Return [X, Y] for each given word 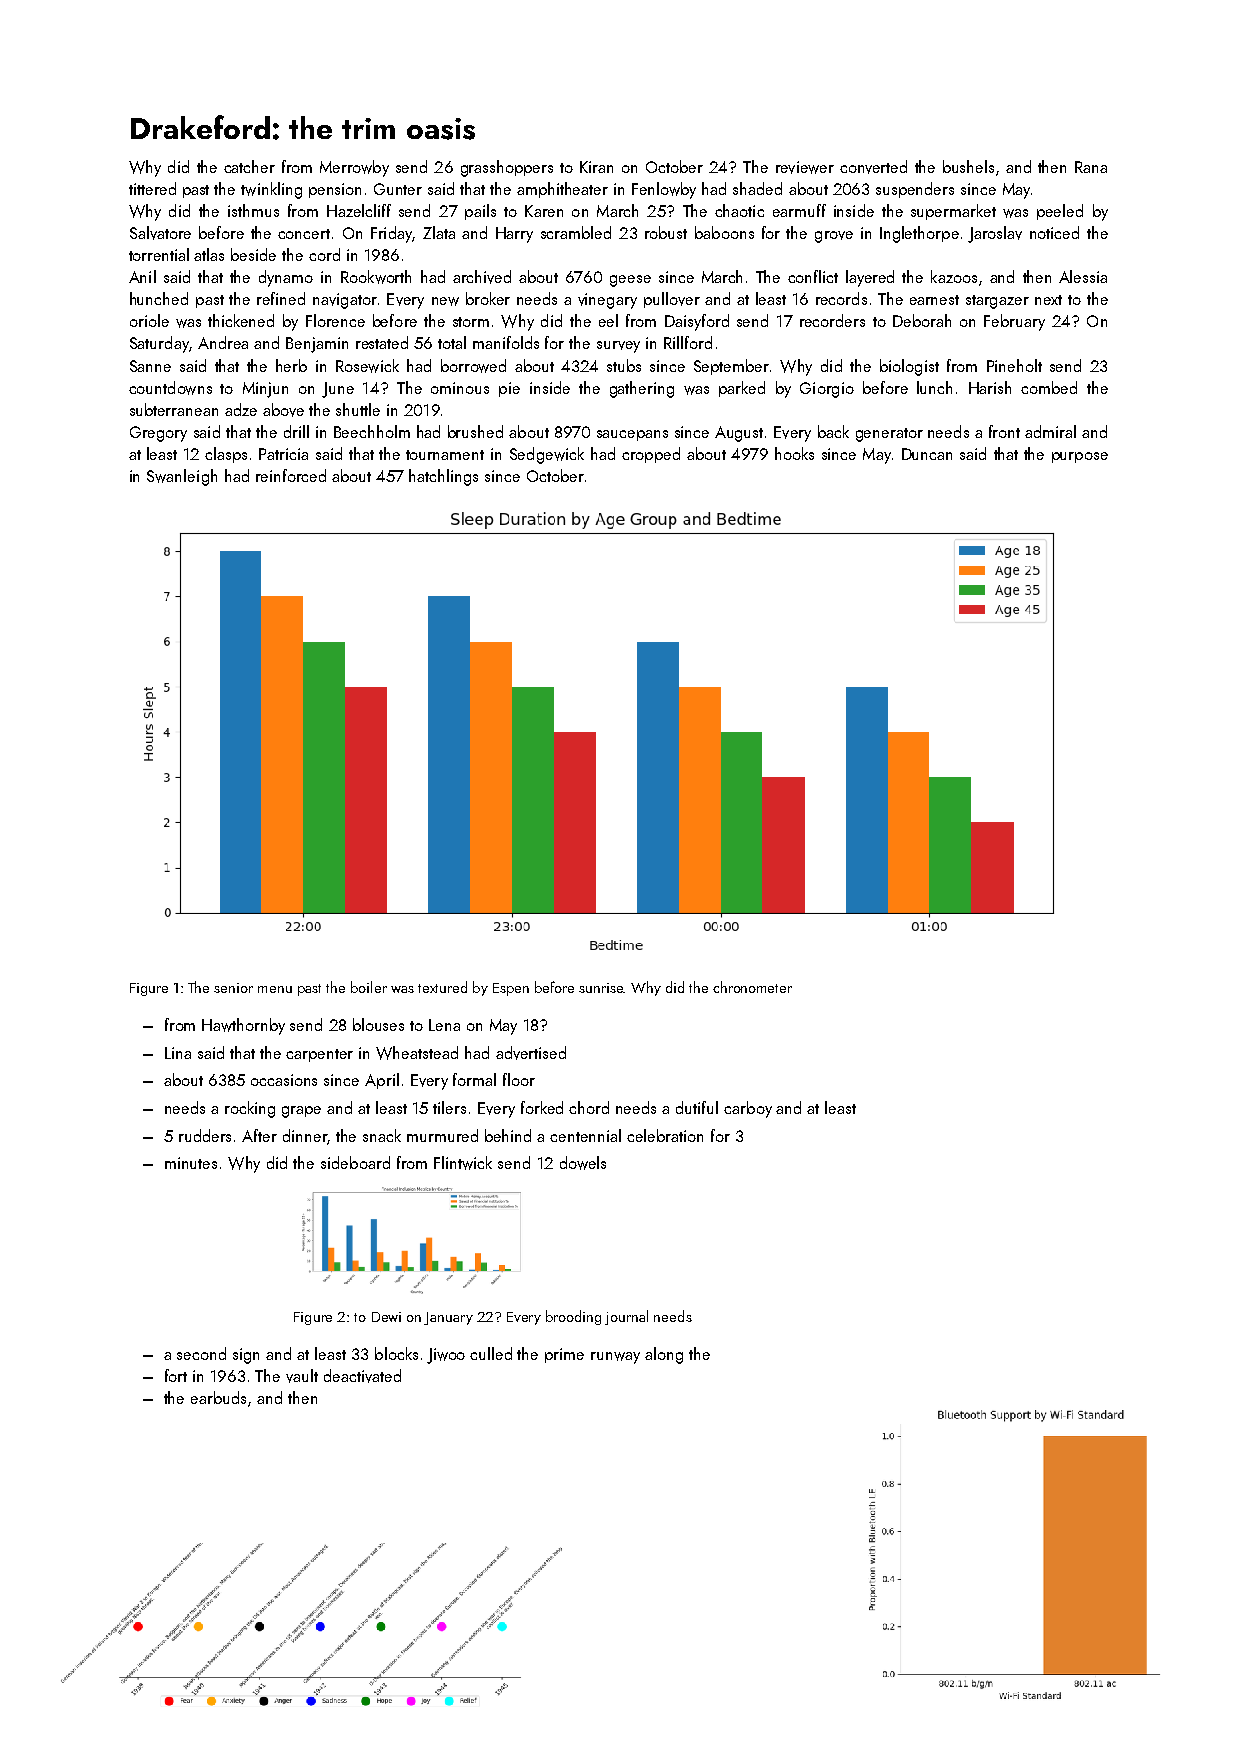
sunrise [601, 988]
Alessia [1083, 276]
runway [615, 1358]
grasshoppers [507, 168]
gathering [642, 389]
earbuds [218, 1397]
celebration [665, 1135]
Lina [178, 1053]
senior [233, 988]
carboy [748, 1109]
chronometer [752, 987]
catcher [249, 166]
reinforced [291, 475]
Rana [1091, 167]
